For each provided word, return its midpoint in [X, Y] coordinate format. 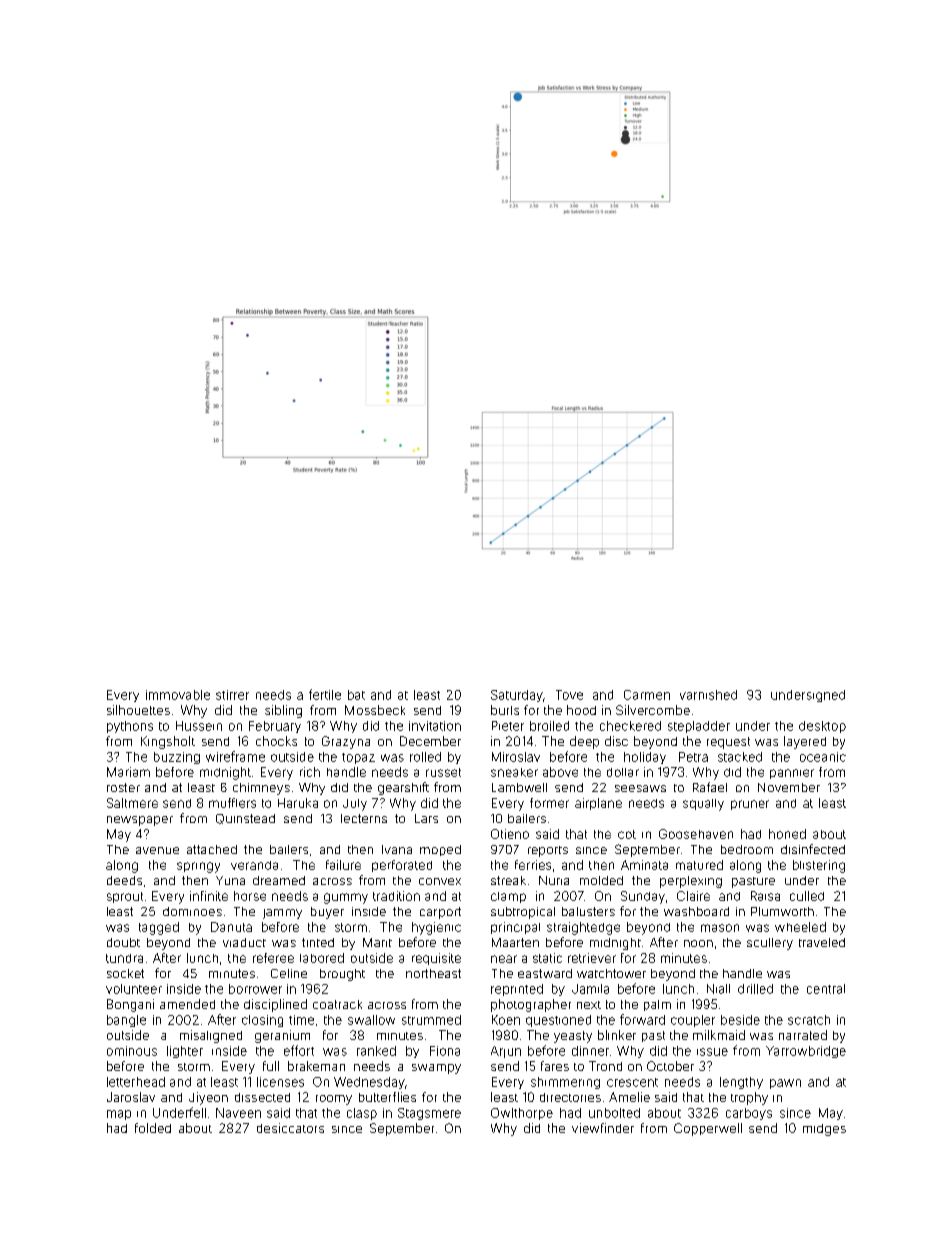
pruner [750, 805]
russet [443, 772]
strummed [431, 1020]
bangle [126, 1021]
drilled [755, 989]
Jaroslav [131, 1097]
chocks [276, 741]
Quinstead [245, 819]
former [549, 803]
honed [787, 834]
